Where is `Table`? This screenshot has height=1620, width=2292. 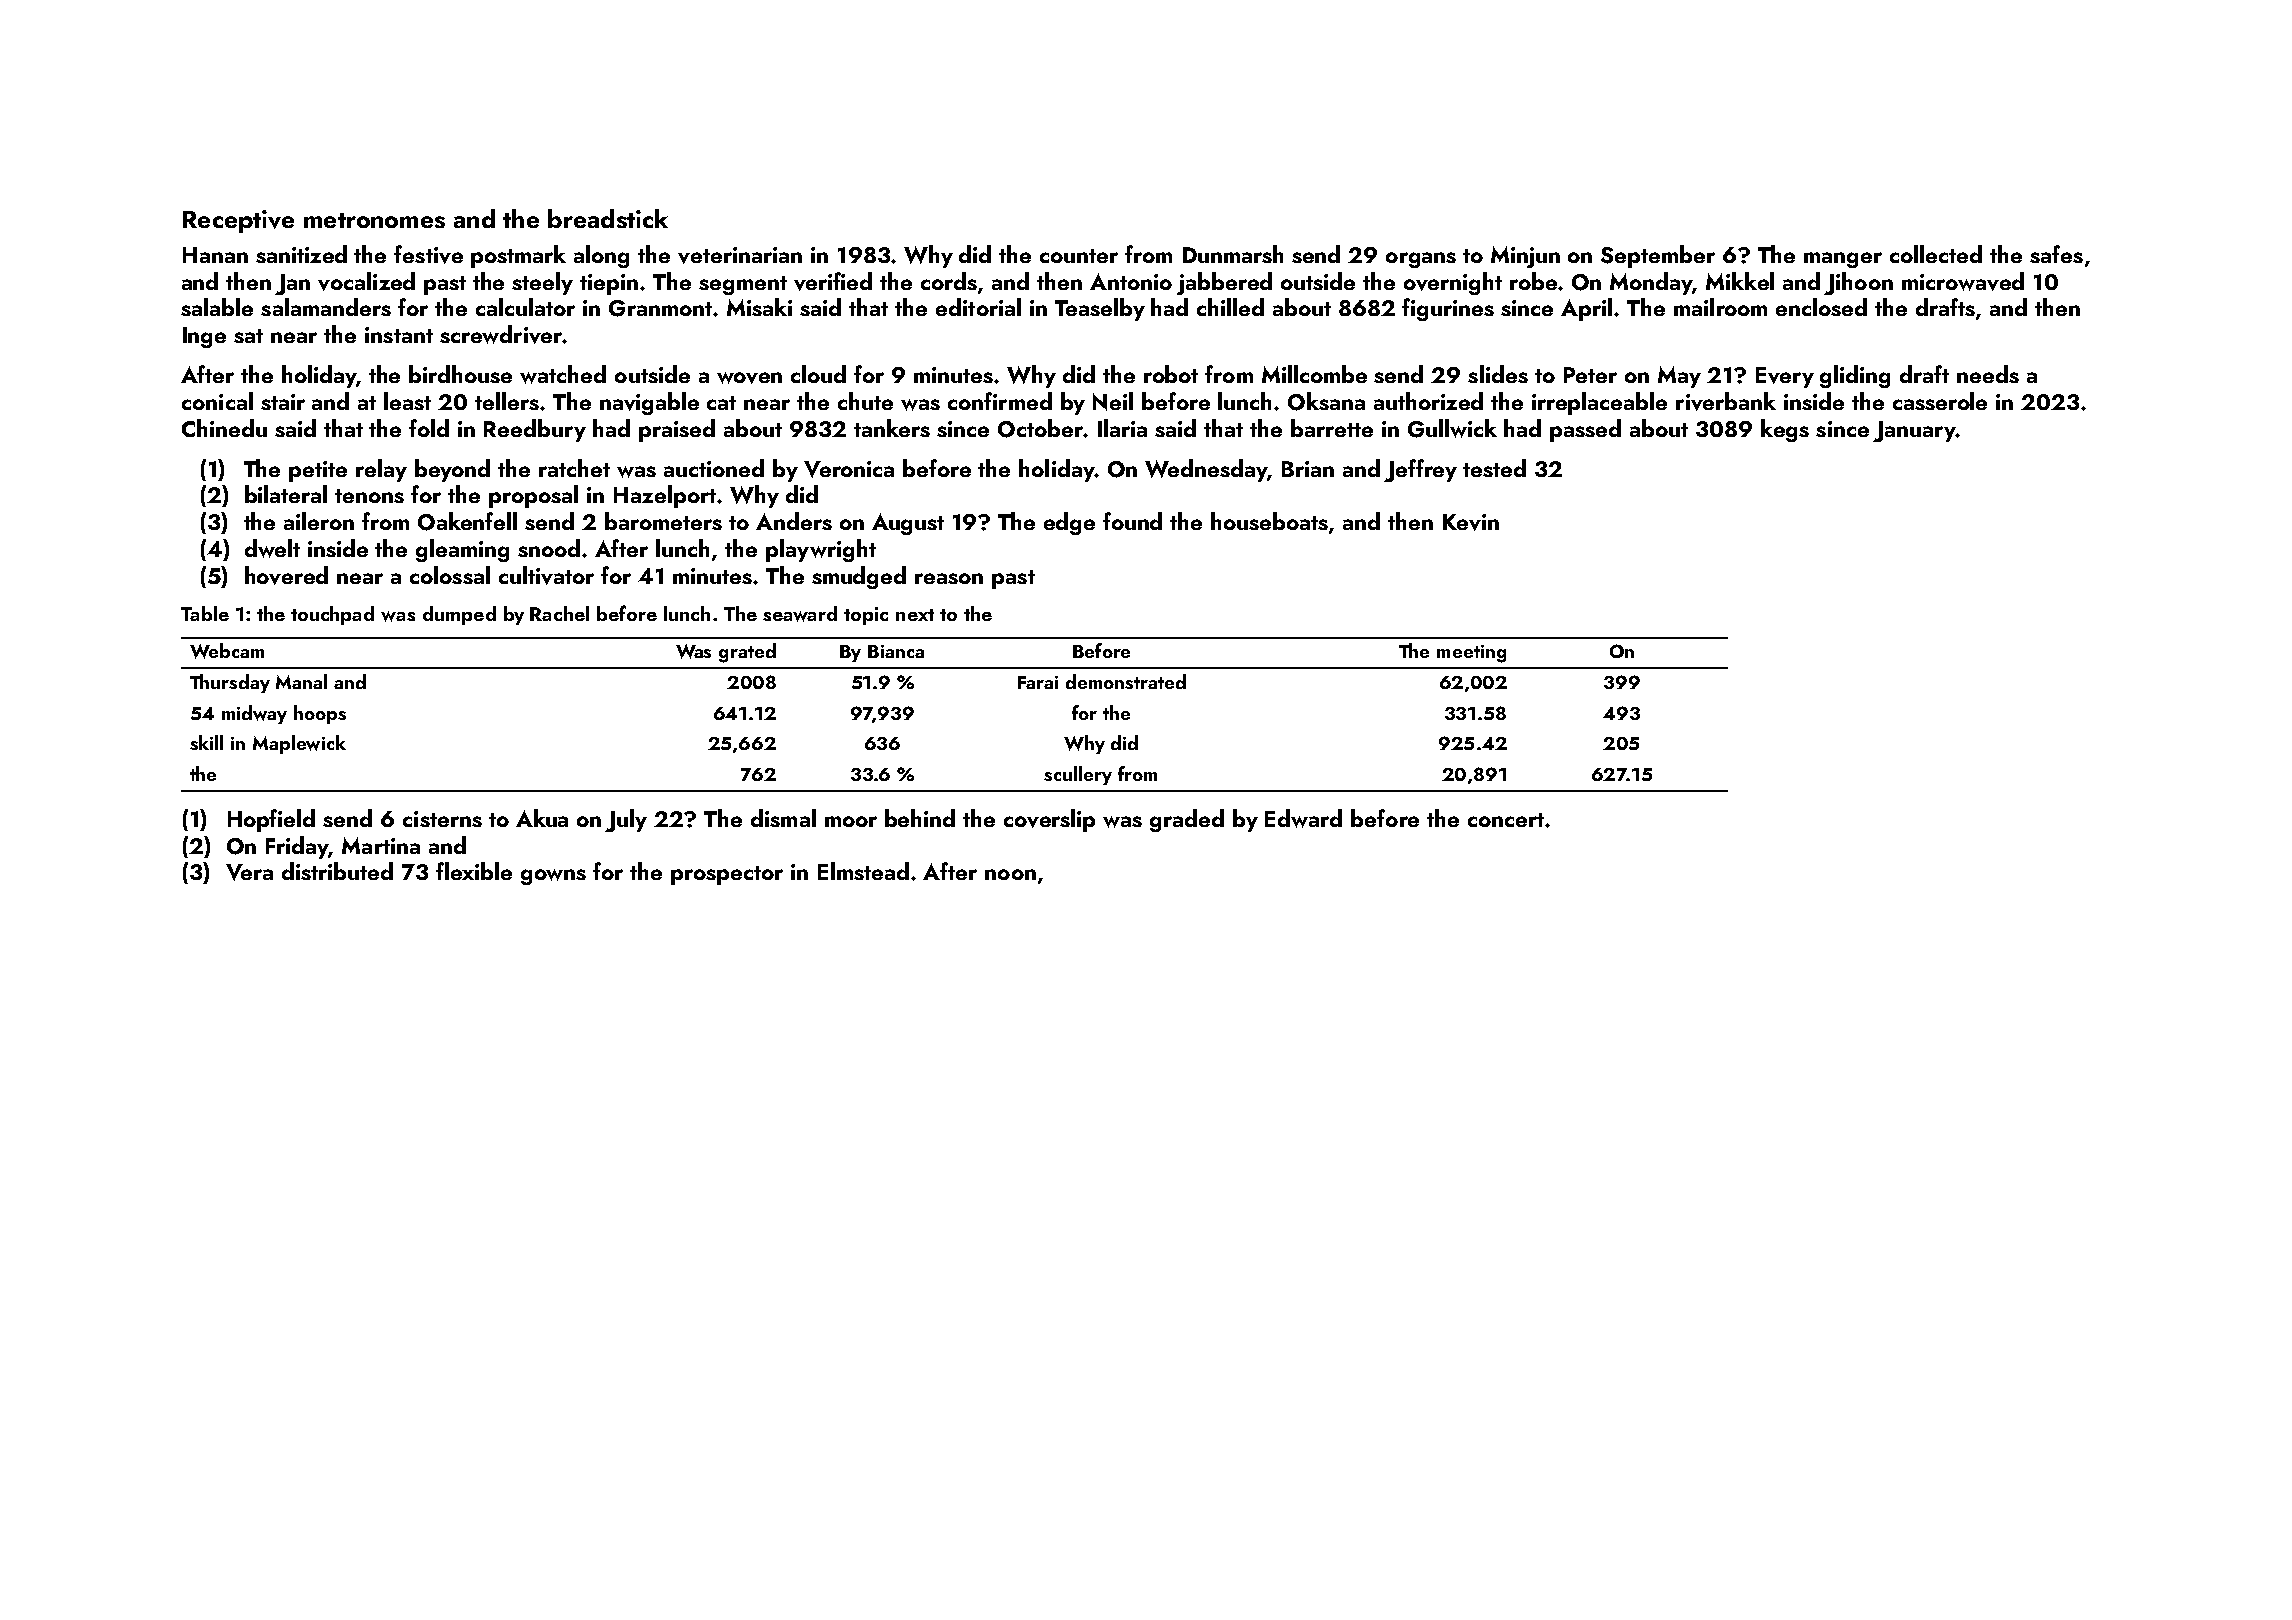 Table is located at coordinates (205, 613).
